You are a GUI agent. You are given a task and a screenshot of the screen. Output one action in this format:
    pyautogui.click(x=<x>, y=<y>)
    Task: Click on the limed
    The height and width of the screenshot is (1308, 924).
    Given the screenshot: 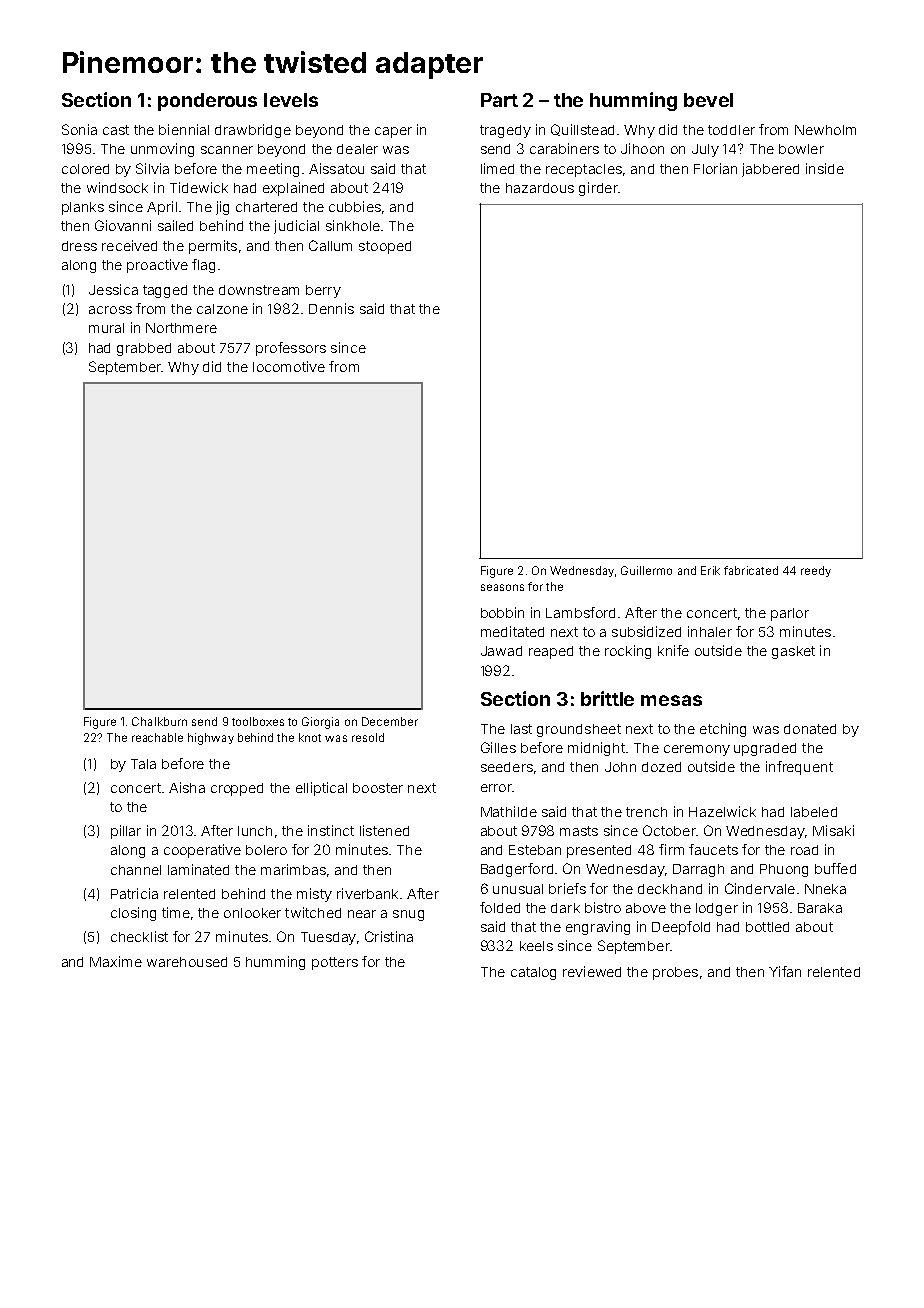 What is the action you would take?
    pyautogui.click(x=497, y=168)
